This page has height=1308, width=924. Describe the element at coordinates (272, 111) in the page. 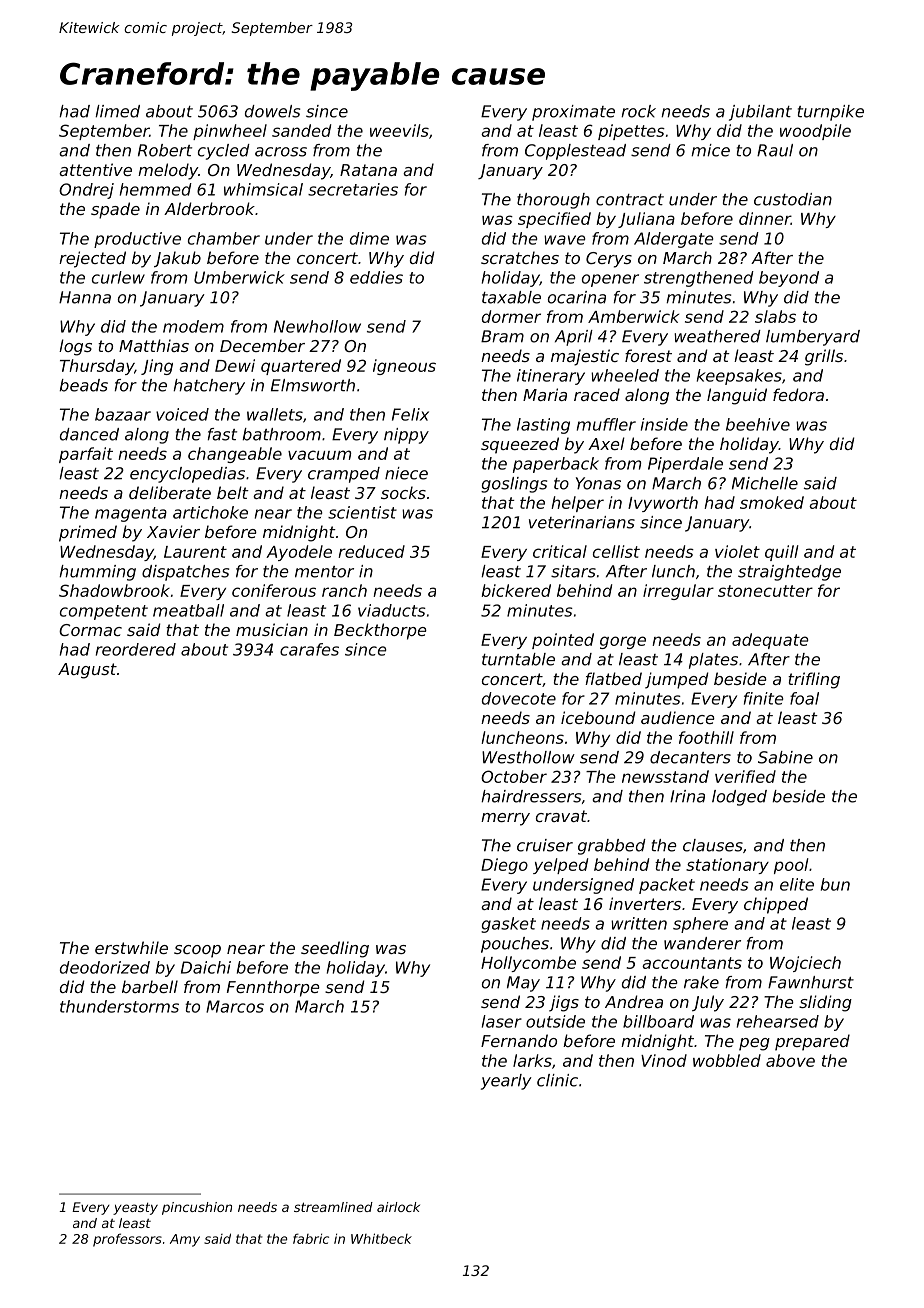

I see `dowels` at that location.
